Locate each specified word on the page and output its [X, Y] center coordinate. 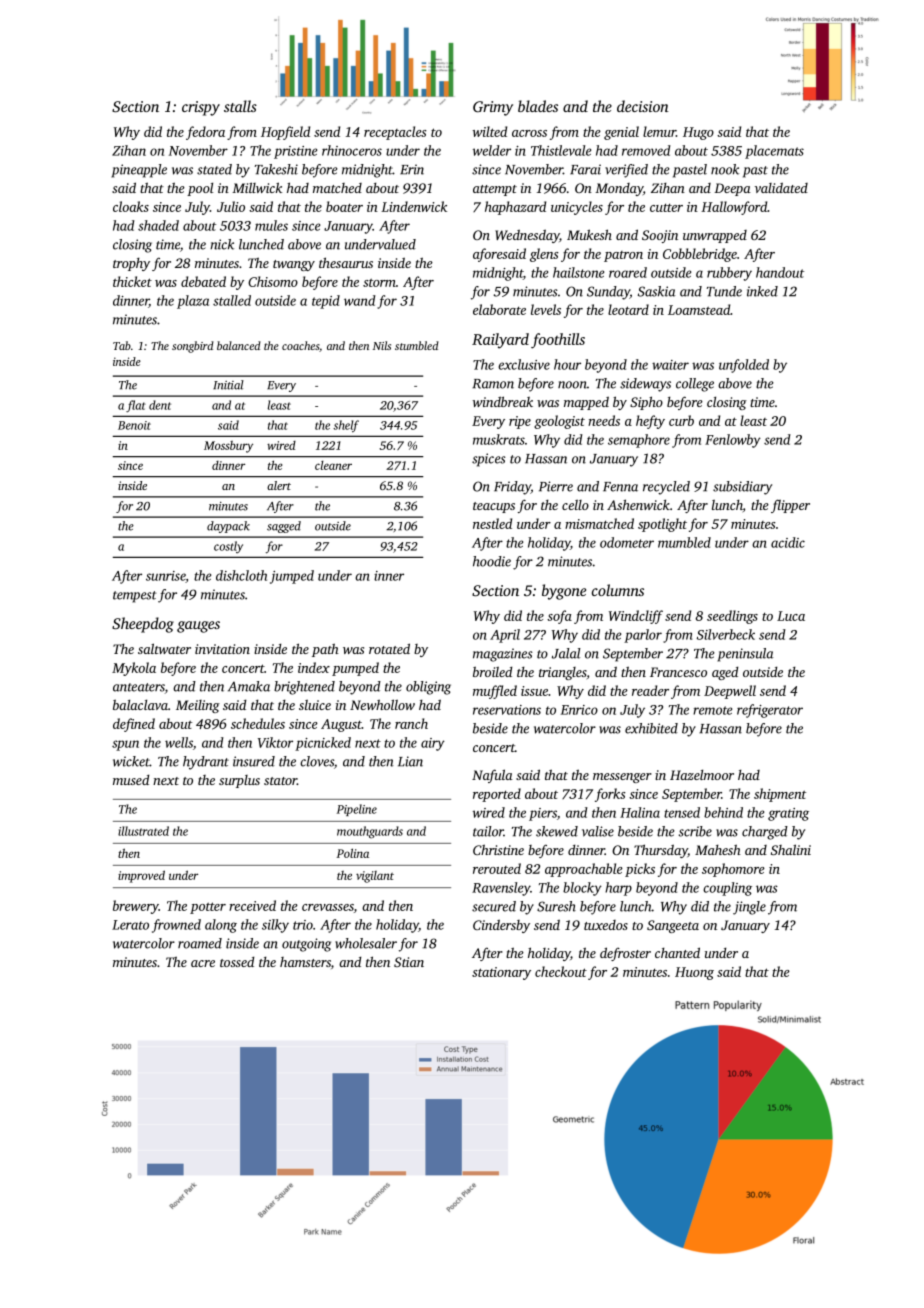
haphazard [515, 208]
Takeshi [276, 169]
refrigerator [770, 711]
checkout [561, 971]
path [325, 650]
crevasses [328, 907]
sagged [284, 527]
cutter [666, 208]
